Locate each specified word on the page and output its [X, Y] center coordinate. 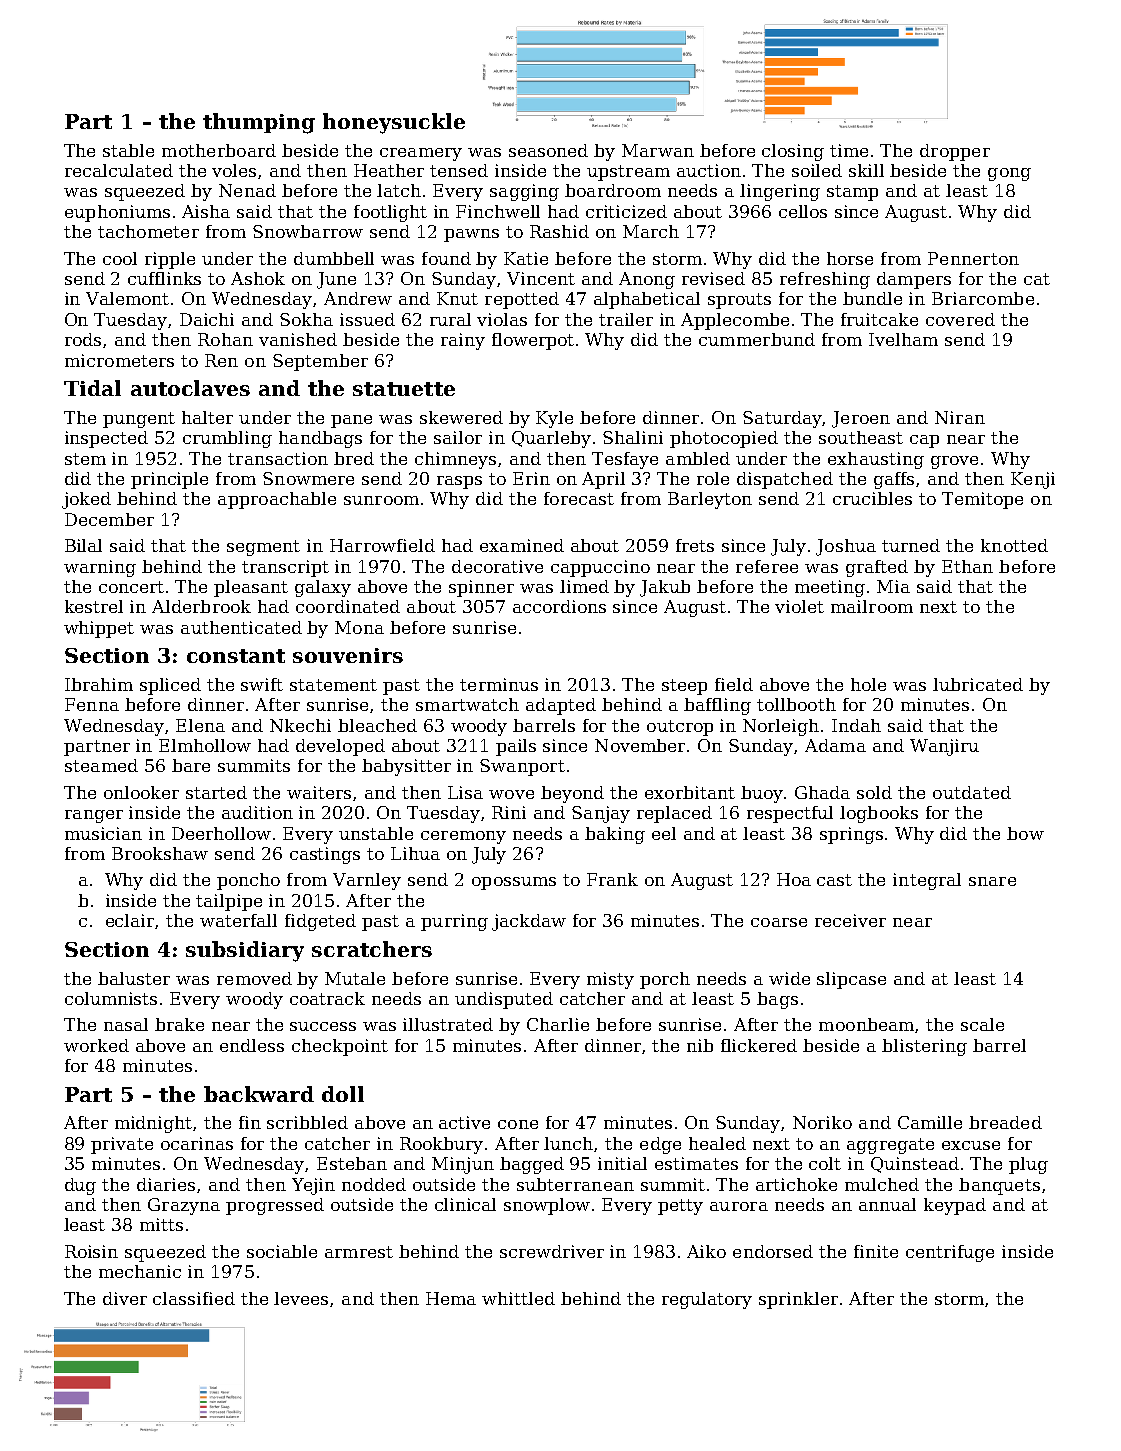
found [446, 258]
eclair [130, 920]
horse [850, 258]
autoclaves [190, 388]
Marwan [658, 150]
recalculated [119, 170]
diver [125, 1298]
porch [665, 980]
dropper [955, 152]
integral [927, 881]
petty [680, 1207]
